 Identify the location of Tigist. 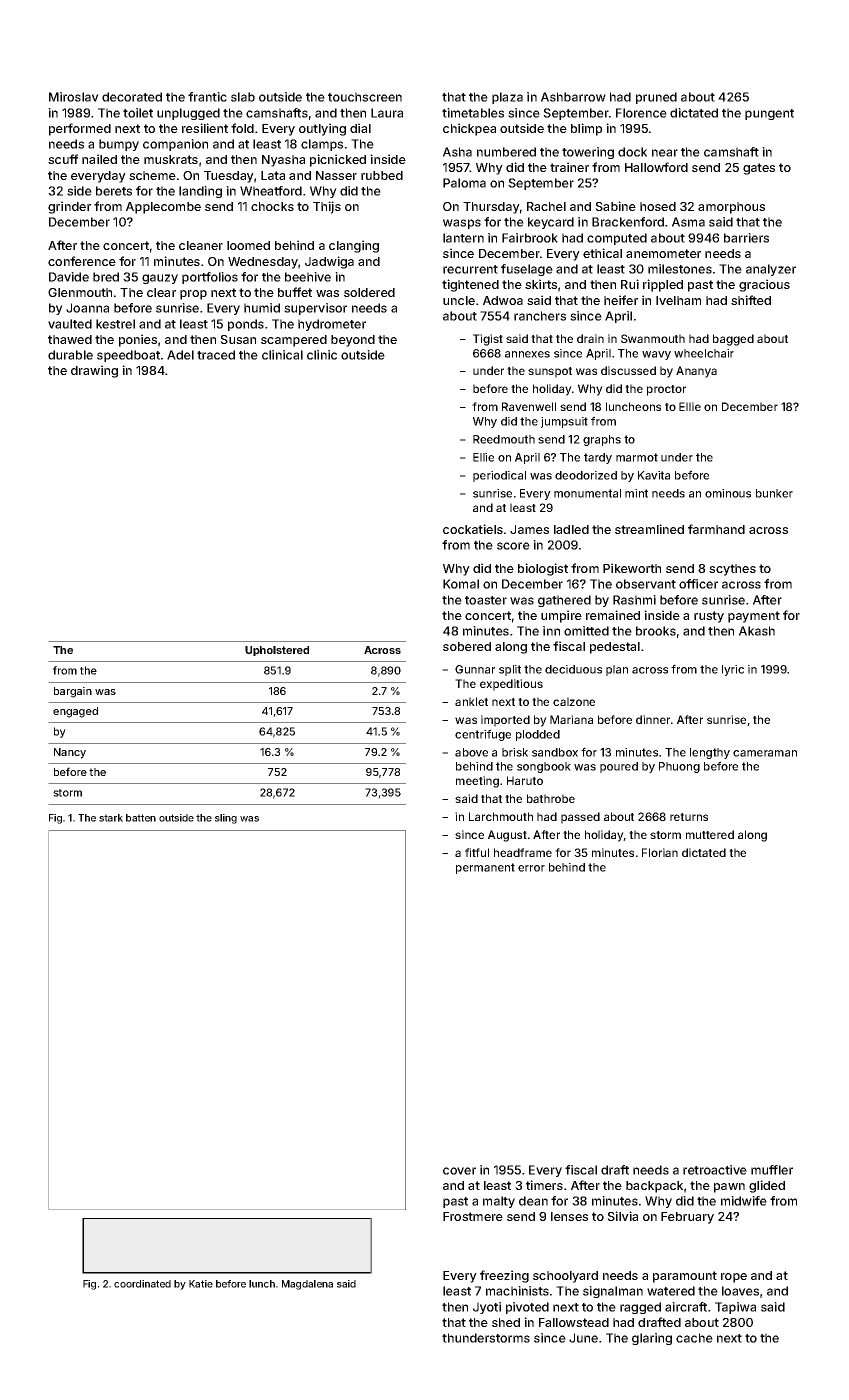
(488, 340).
